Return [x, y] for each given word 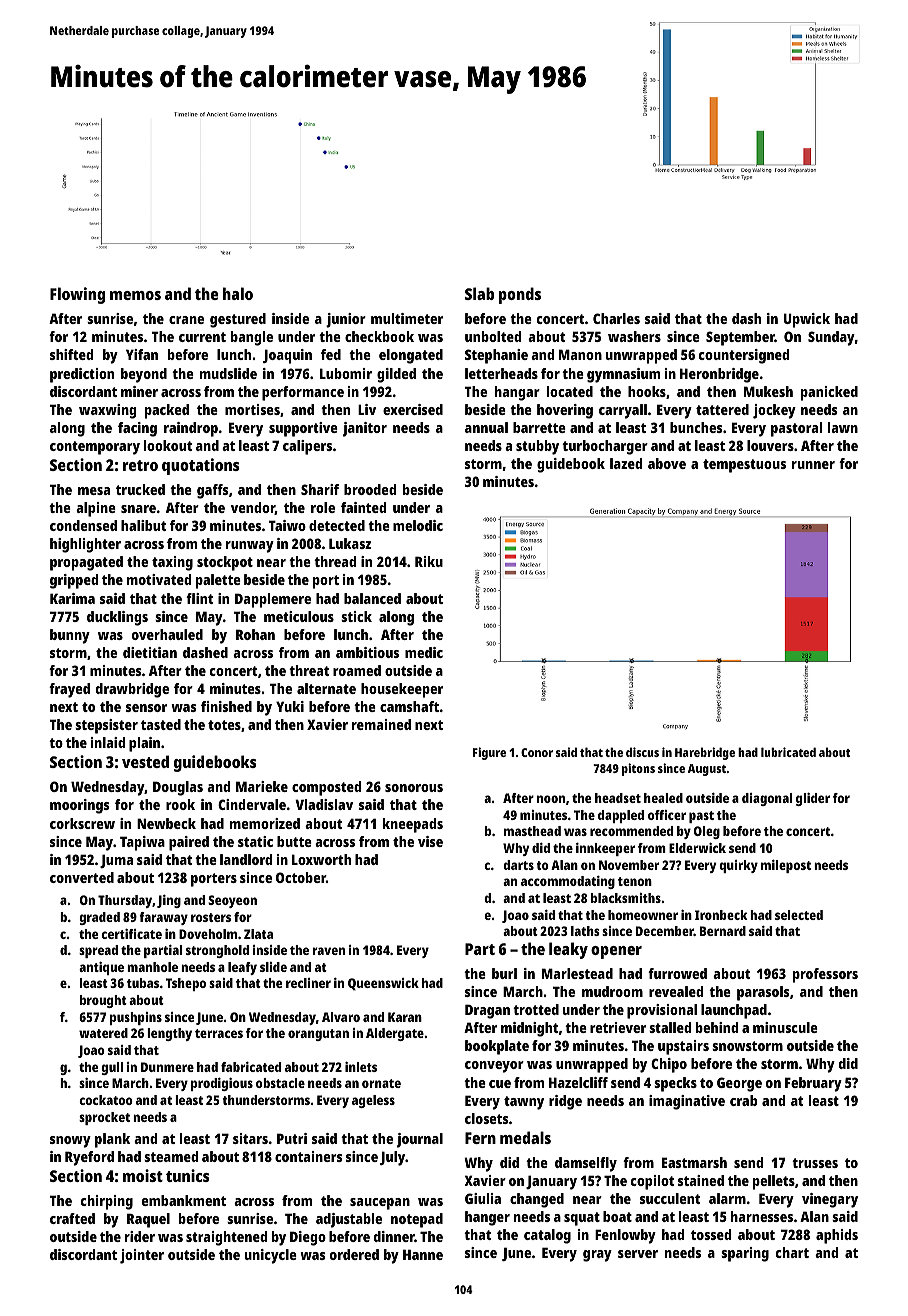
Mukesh [768, 391]
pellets [774, 1182]
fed [331, 354]
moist [143, 1175]
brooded [370, 489]
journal [420, 1140]
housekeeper [402, 690]
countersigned [744, 356]
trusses [815, 1163]
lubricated [788, 752]
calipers [307, 447]
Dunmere [167, 1067]
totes [224, 725]
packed [167, 411]
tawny [524, 1103]
